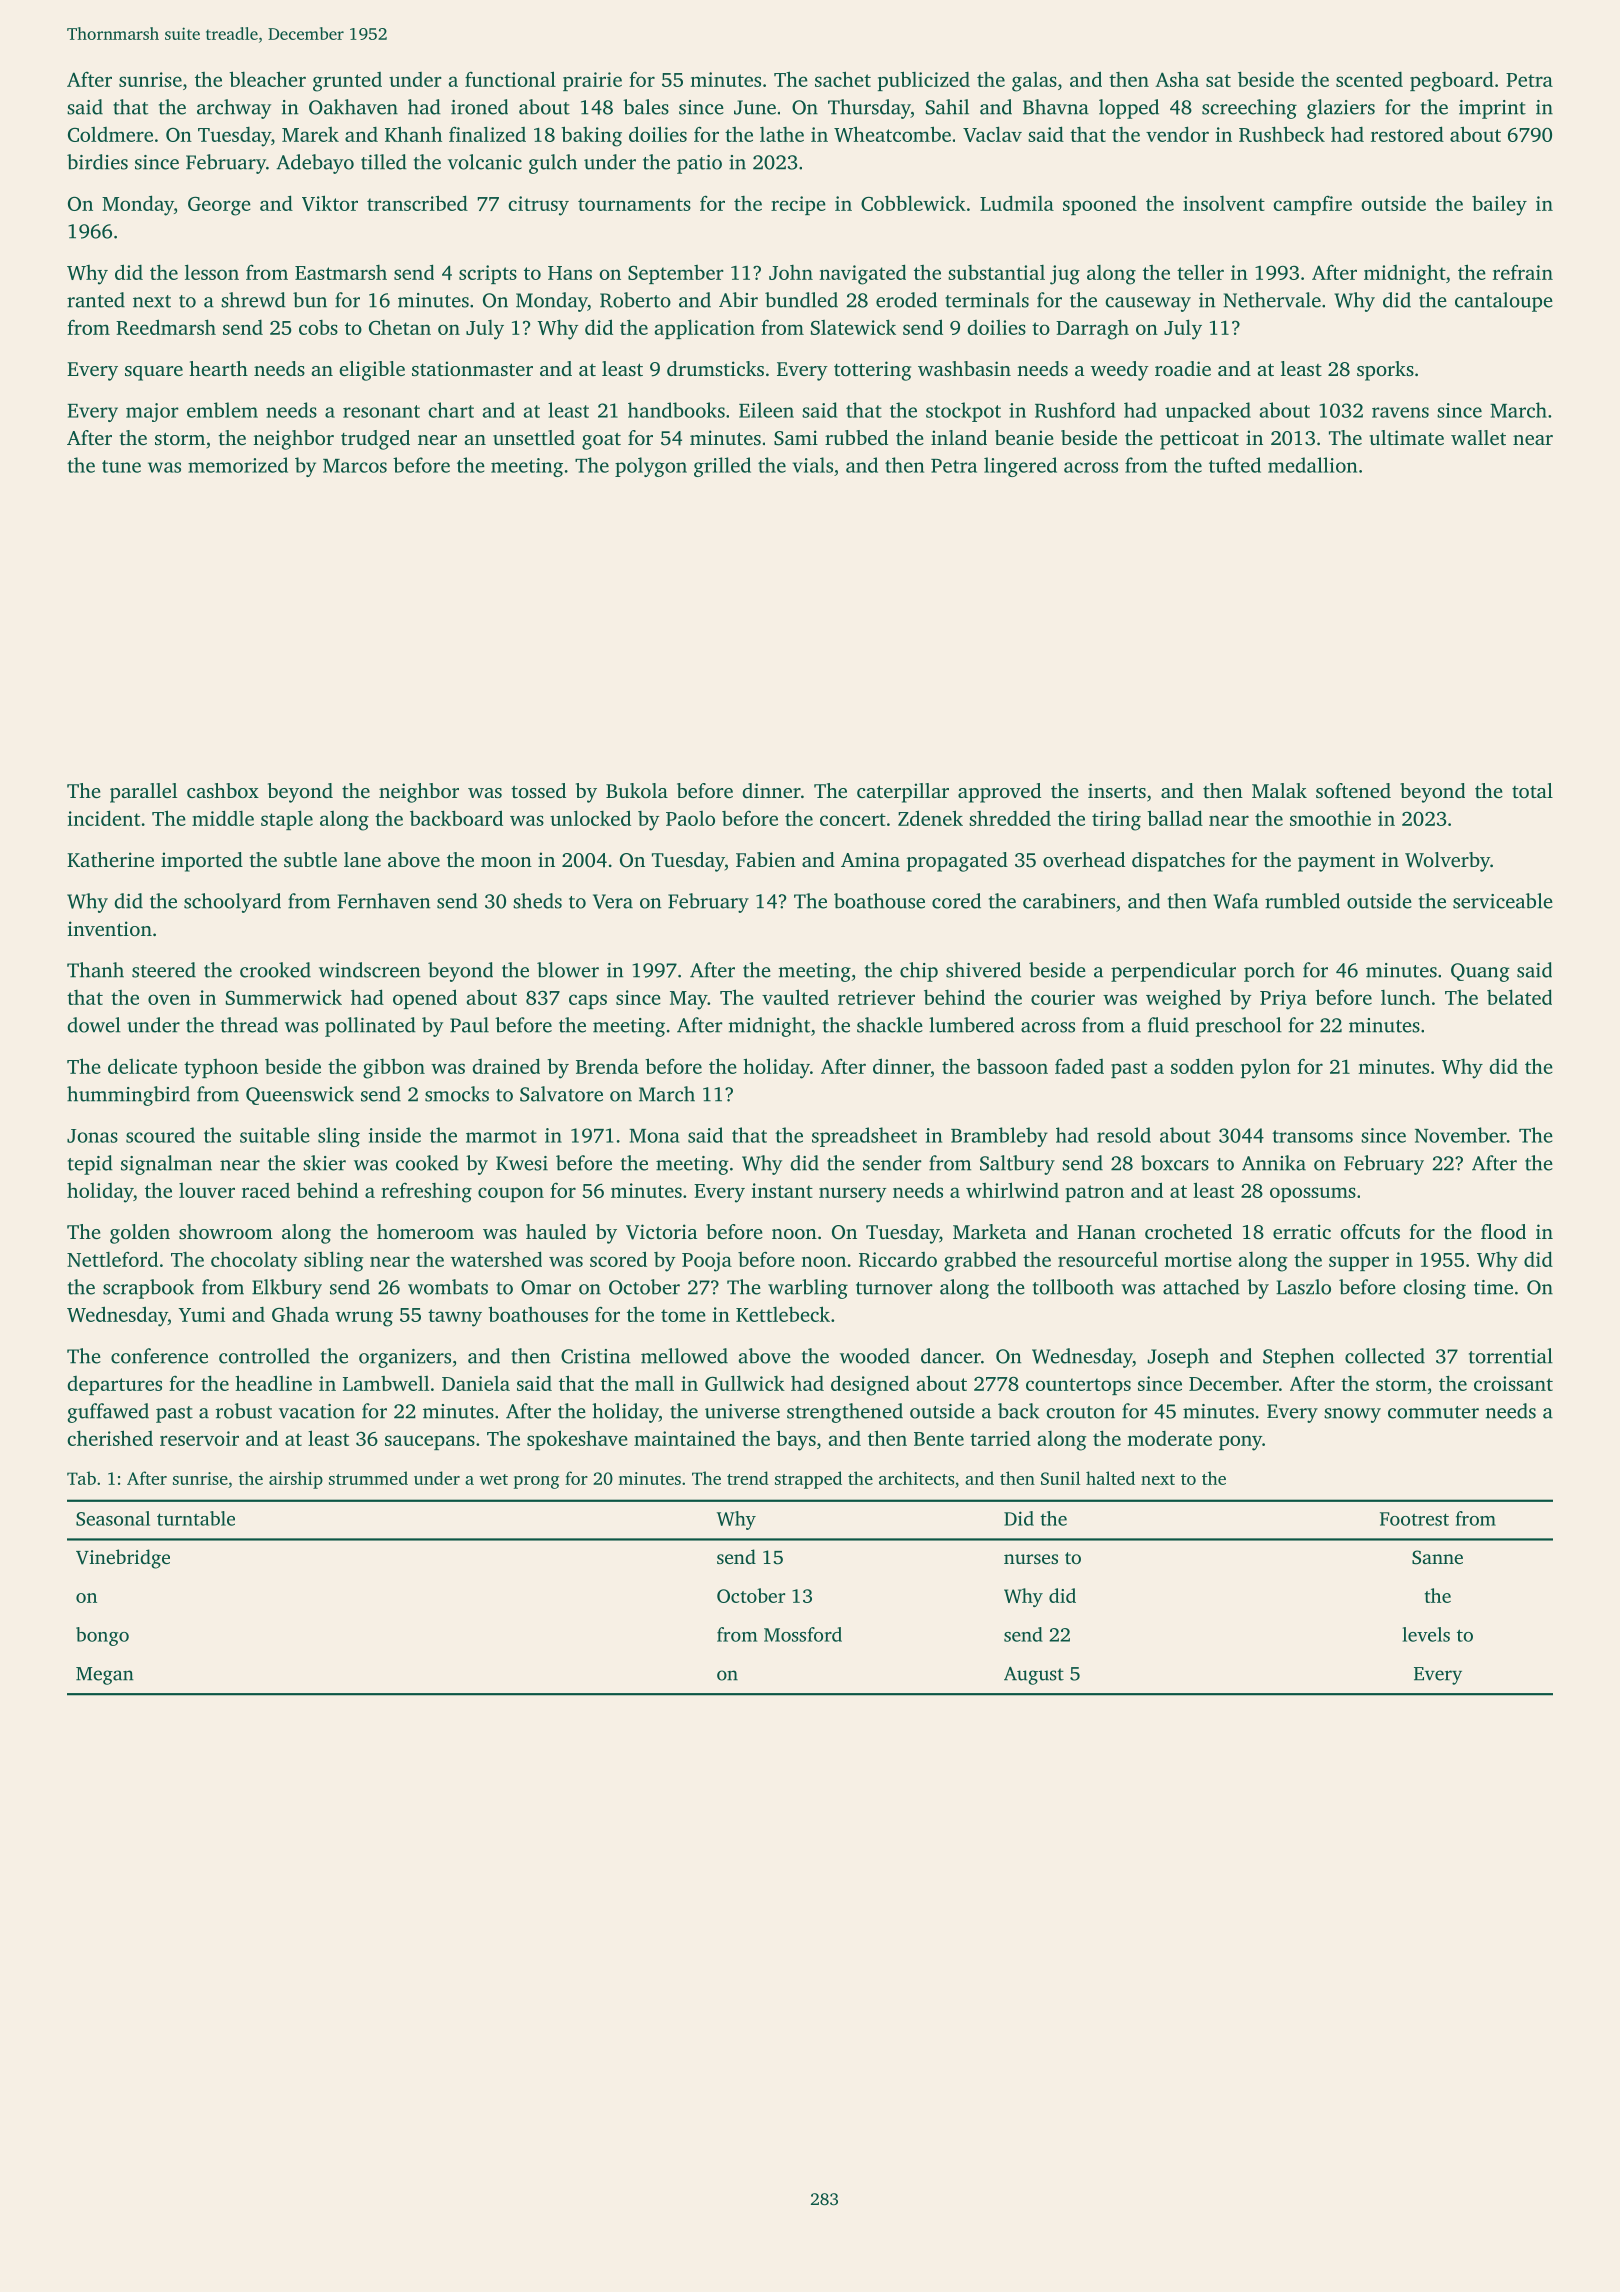  What do you see at coordinates (1208, 412) in the page?
I see `unpacked` at bounding box center [1208, 412].
